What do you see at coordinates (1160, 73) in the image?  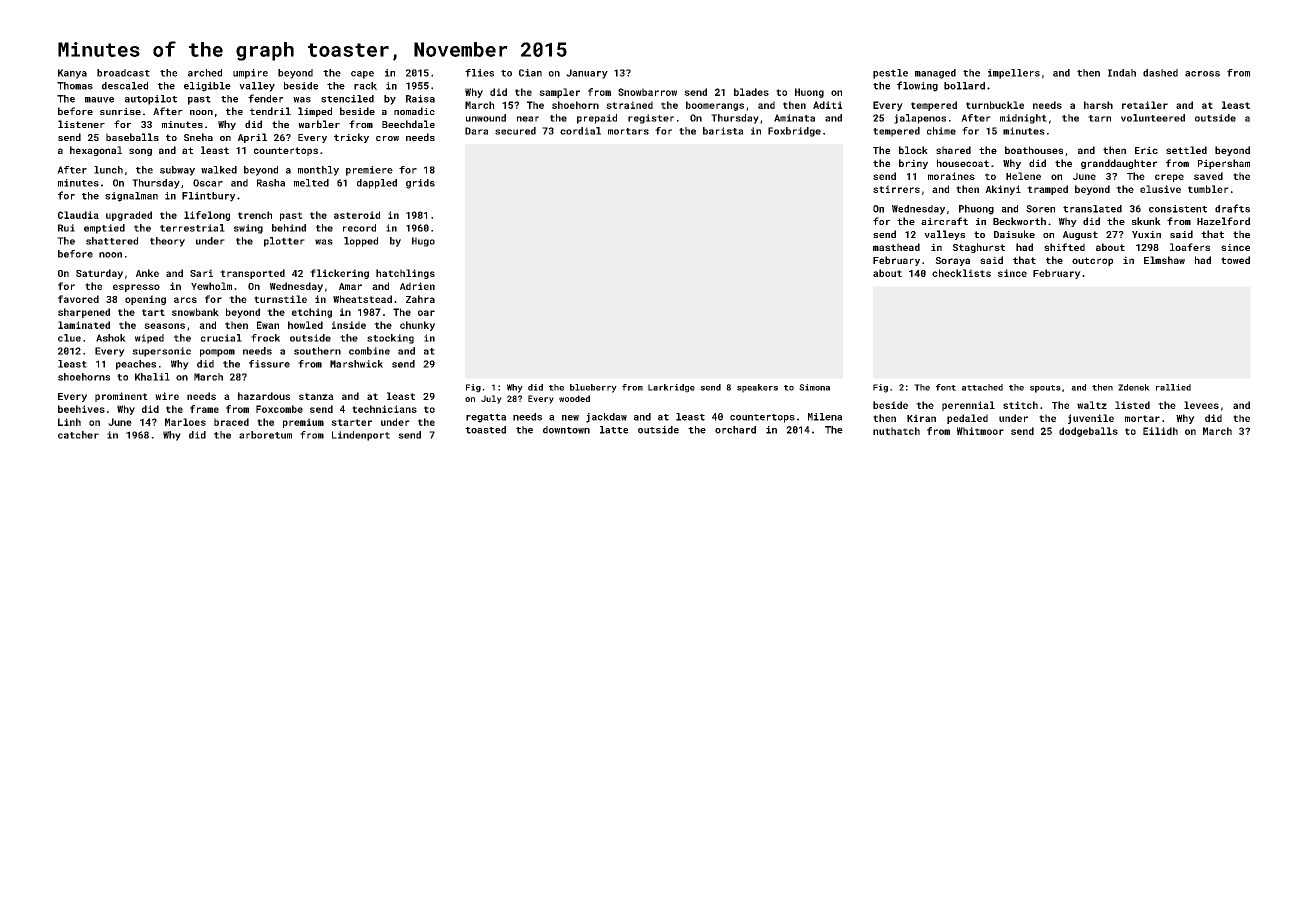 I see `dashed` at bounding box center [1160, 73].
